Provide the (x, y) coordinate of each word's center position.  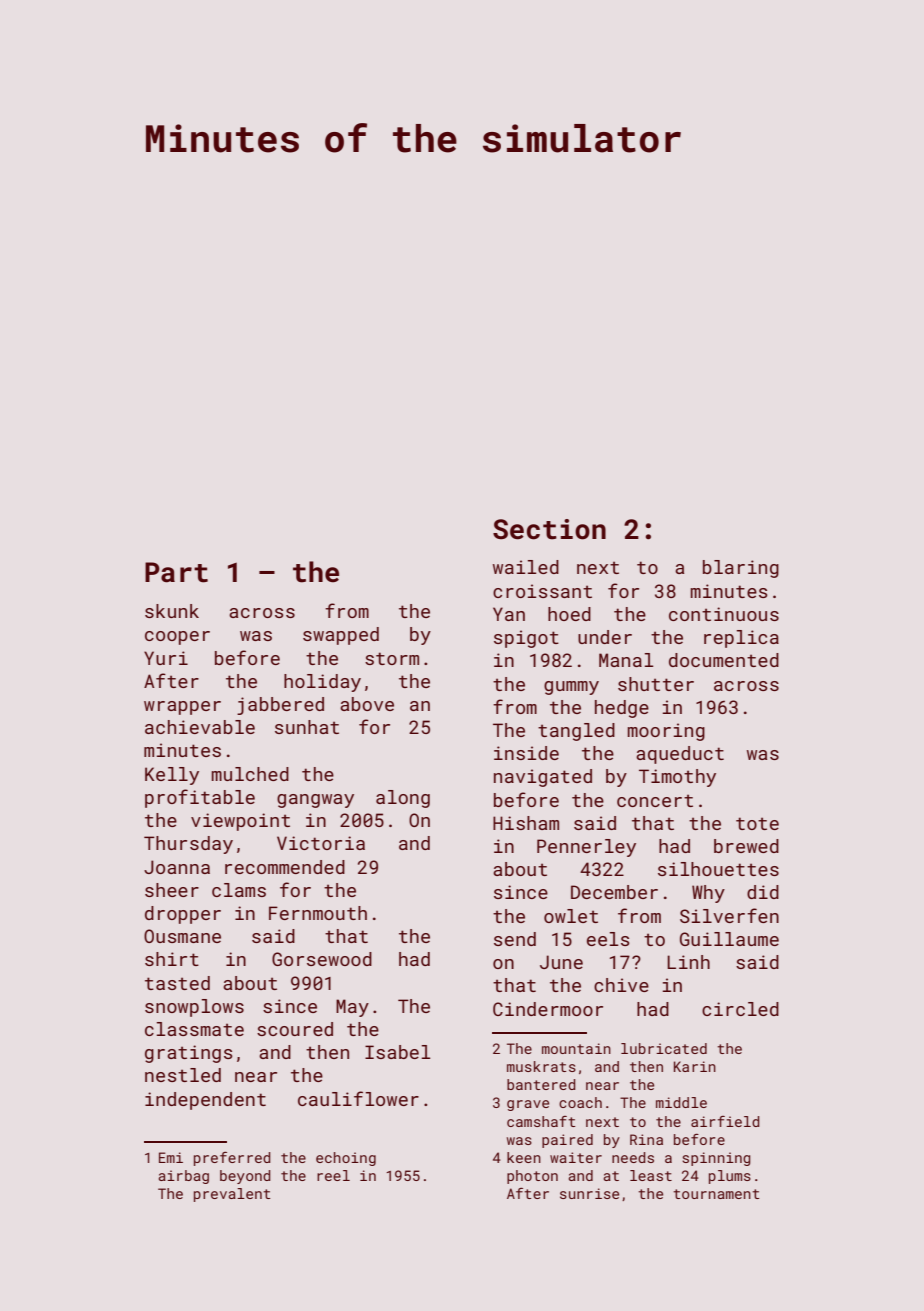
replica (741, 639)
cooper (177, 638)
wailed (526, 567)
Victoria (321, 843)
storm (392, 658)
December (614, 892)
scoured (295, 1029)
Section (549, 529)
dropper (183, 915)
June (561, 962)
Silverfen (729, 915)
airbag (183, 1177)
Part (176, 572)
